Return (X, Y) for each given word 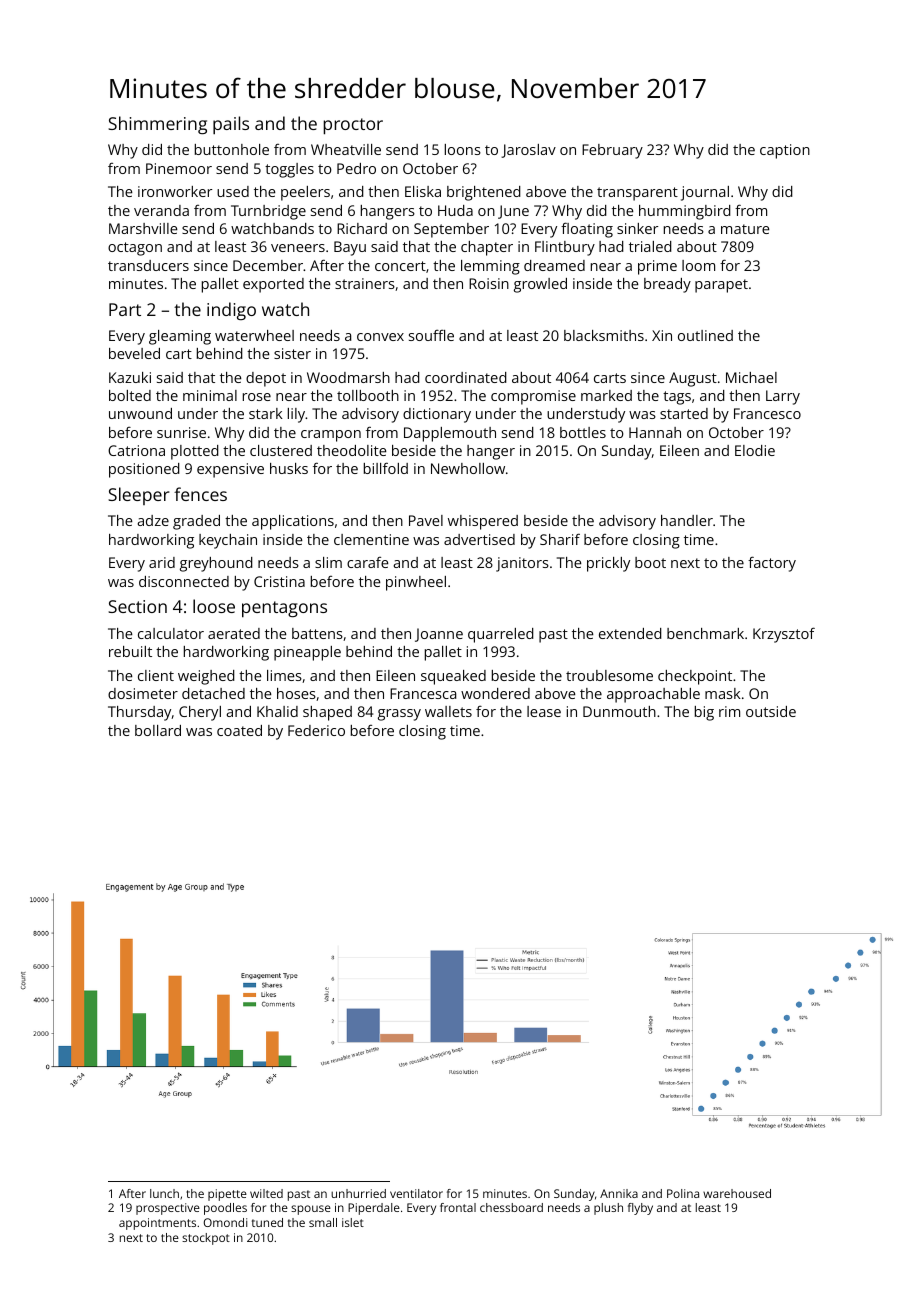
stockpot (206, 1239)
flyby (640, 1209)
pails (231, 125)
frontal (458, 1207)
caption (785, 151)
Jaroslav (528, 151)
